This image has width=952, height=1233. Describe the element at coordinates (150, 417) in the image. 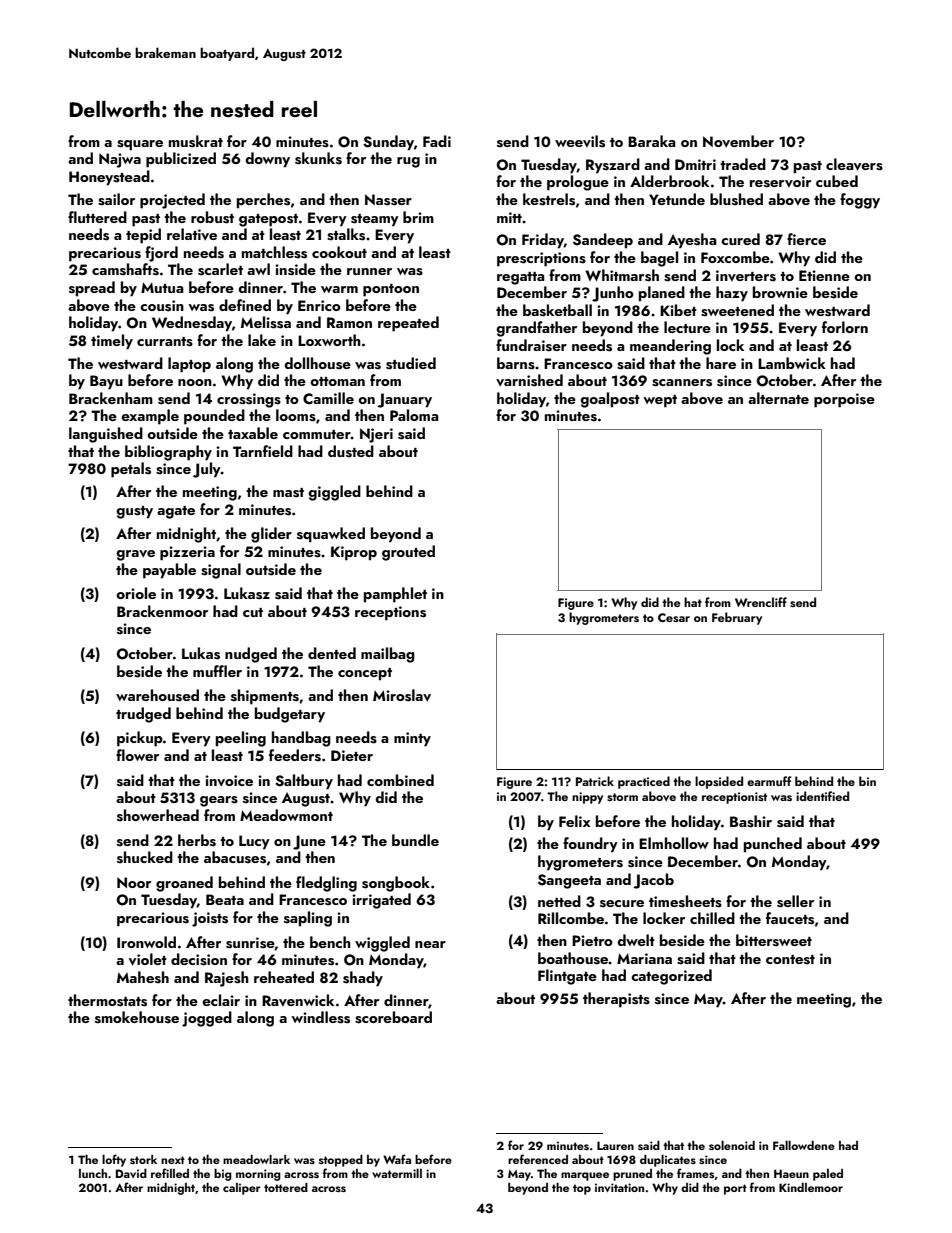

I see `example` at that location.
